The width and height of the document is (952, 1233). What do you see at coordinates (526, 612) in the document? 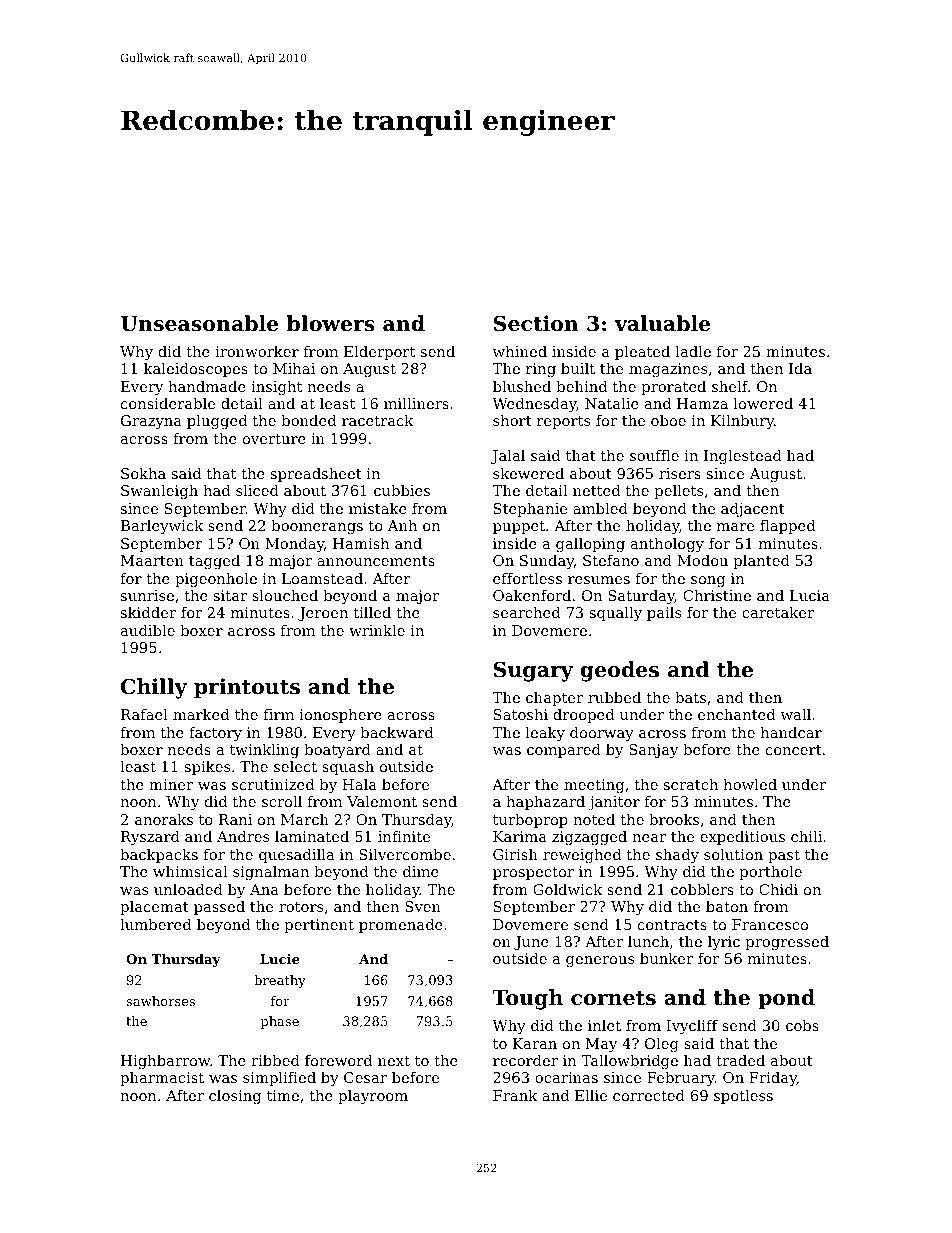
I see `searched` at bounding box center [526, 612].
